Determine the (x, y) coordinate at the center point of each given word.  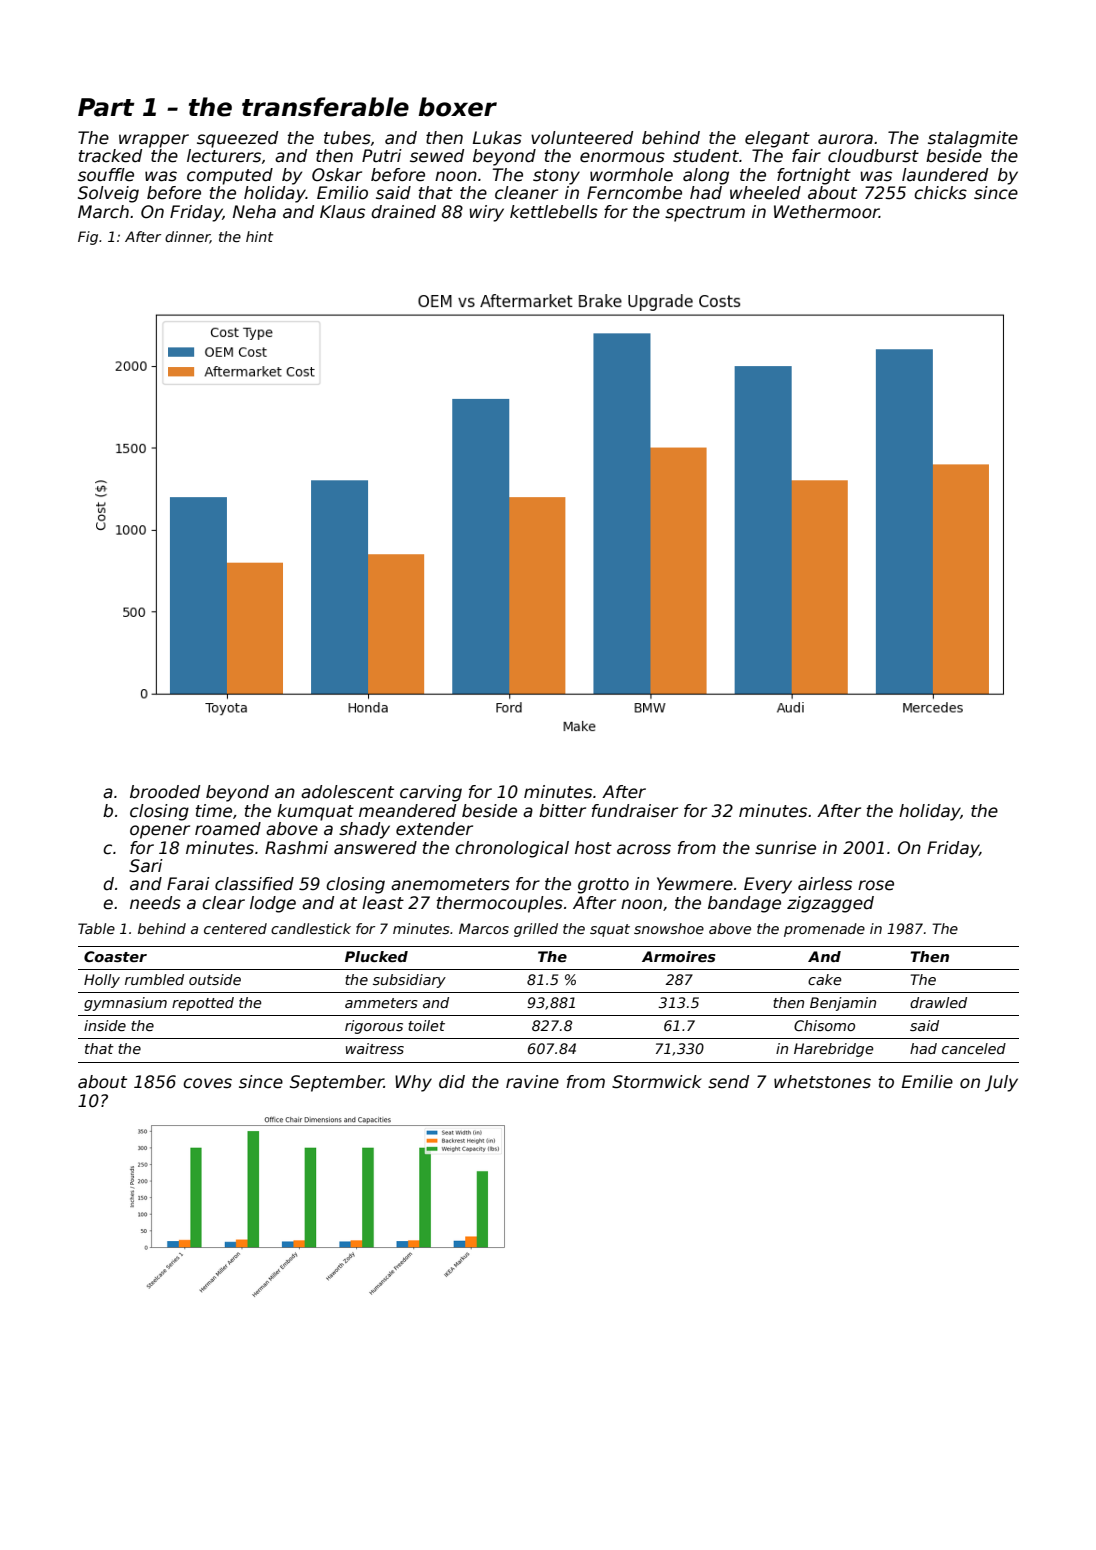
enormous (622, 157)
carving (431, 793)
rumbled (154, 979)
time (214, 811)
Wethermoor (826, 212)
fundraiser (635, 811)
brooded (165, 792)
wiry (486, 213)
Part (106, 107)
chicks (940, 193)
